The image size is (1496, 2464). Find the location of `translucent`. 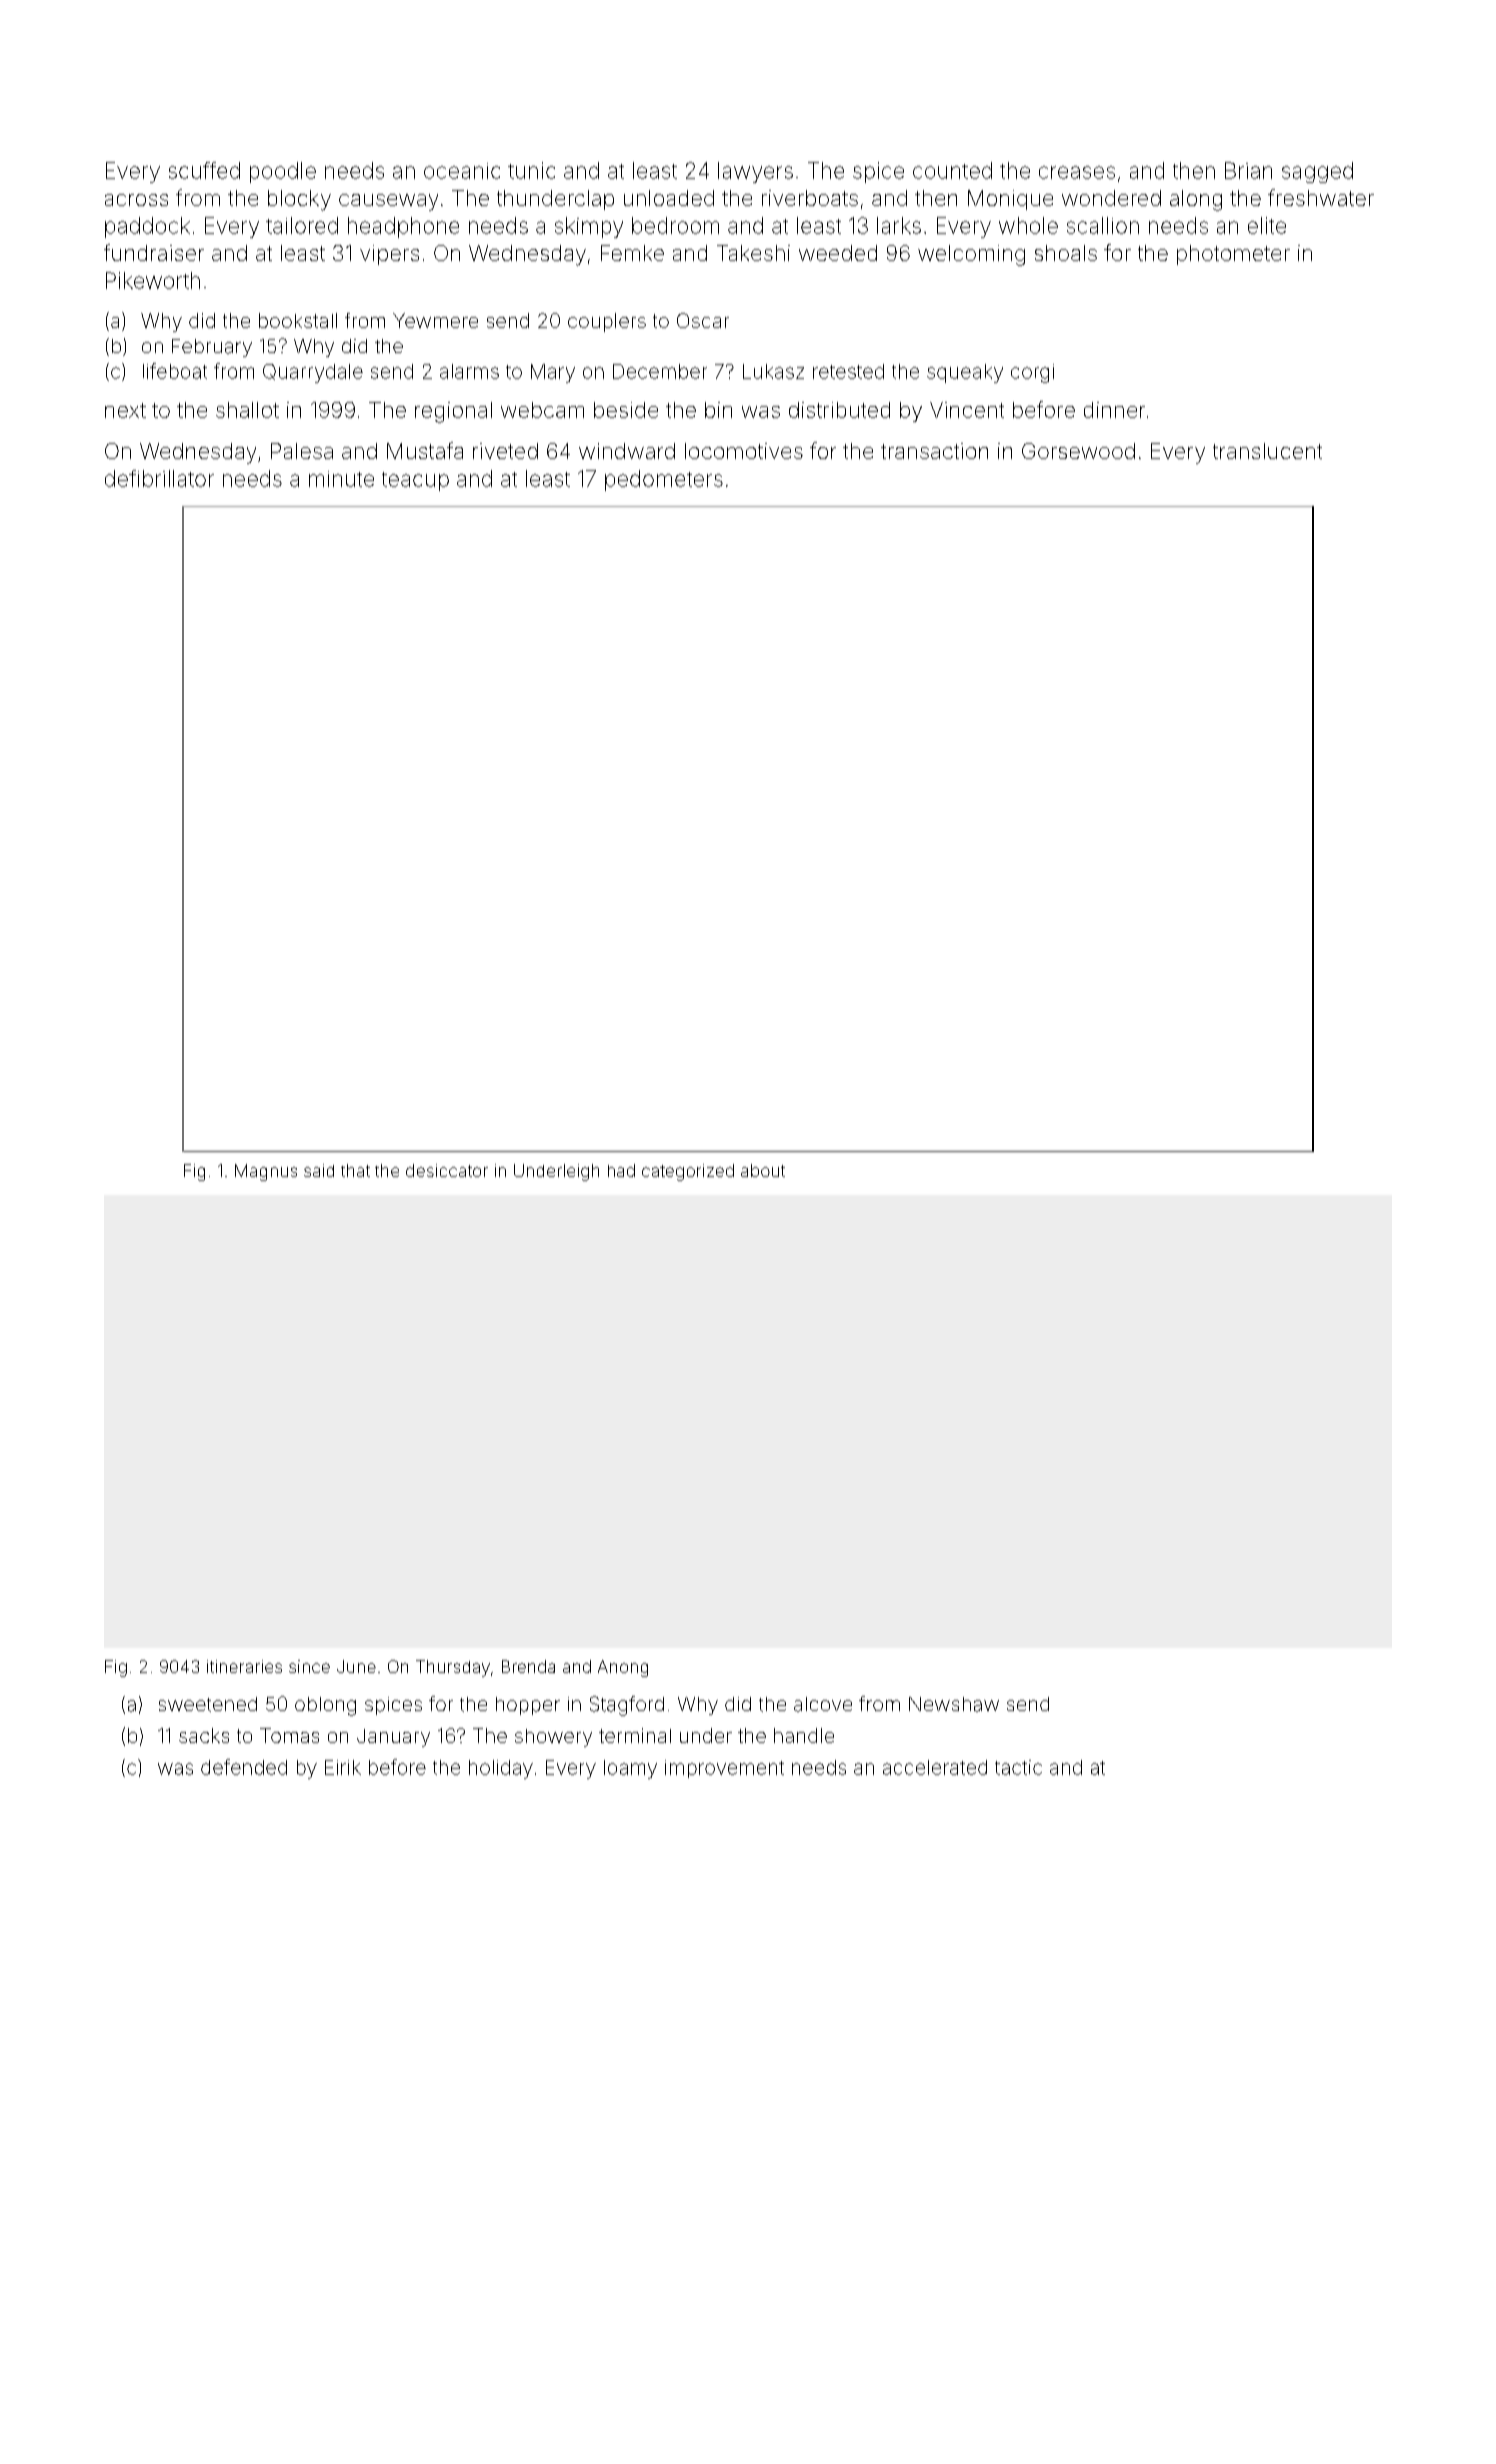

translucent is located at coordinates (1267, 451).
